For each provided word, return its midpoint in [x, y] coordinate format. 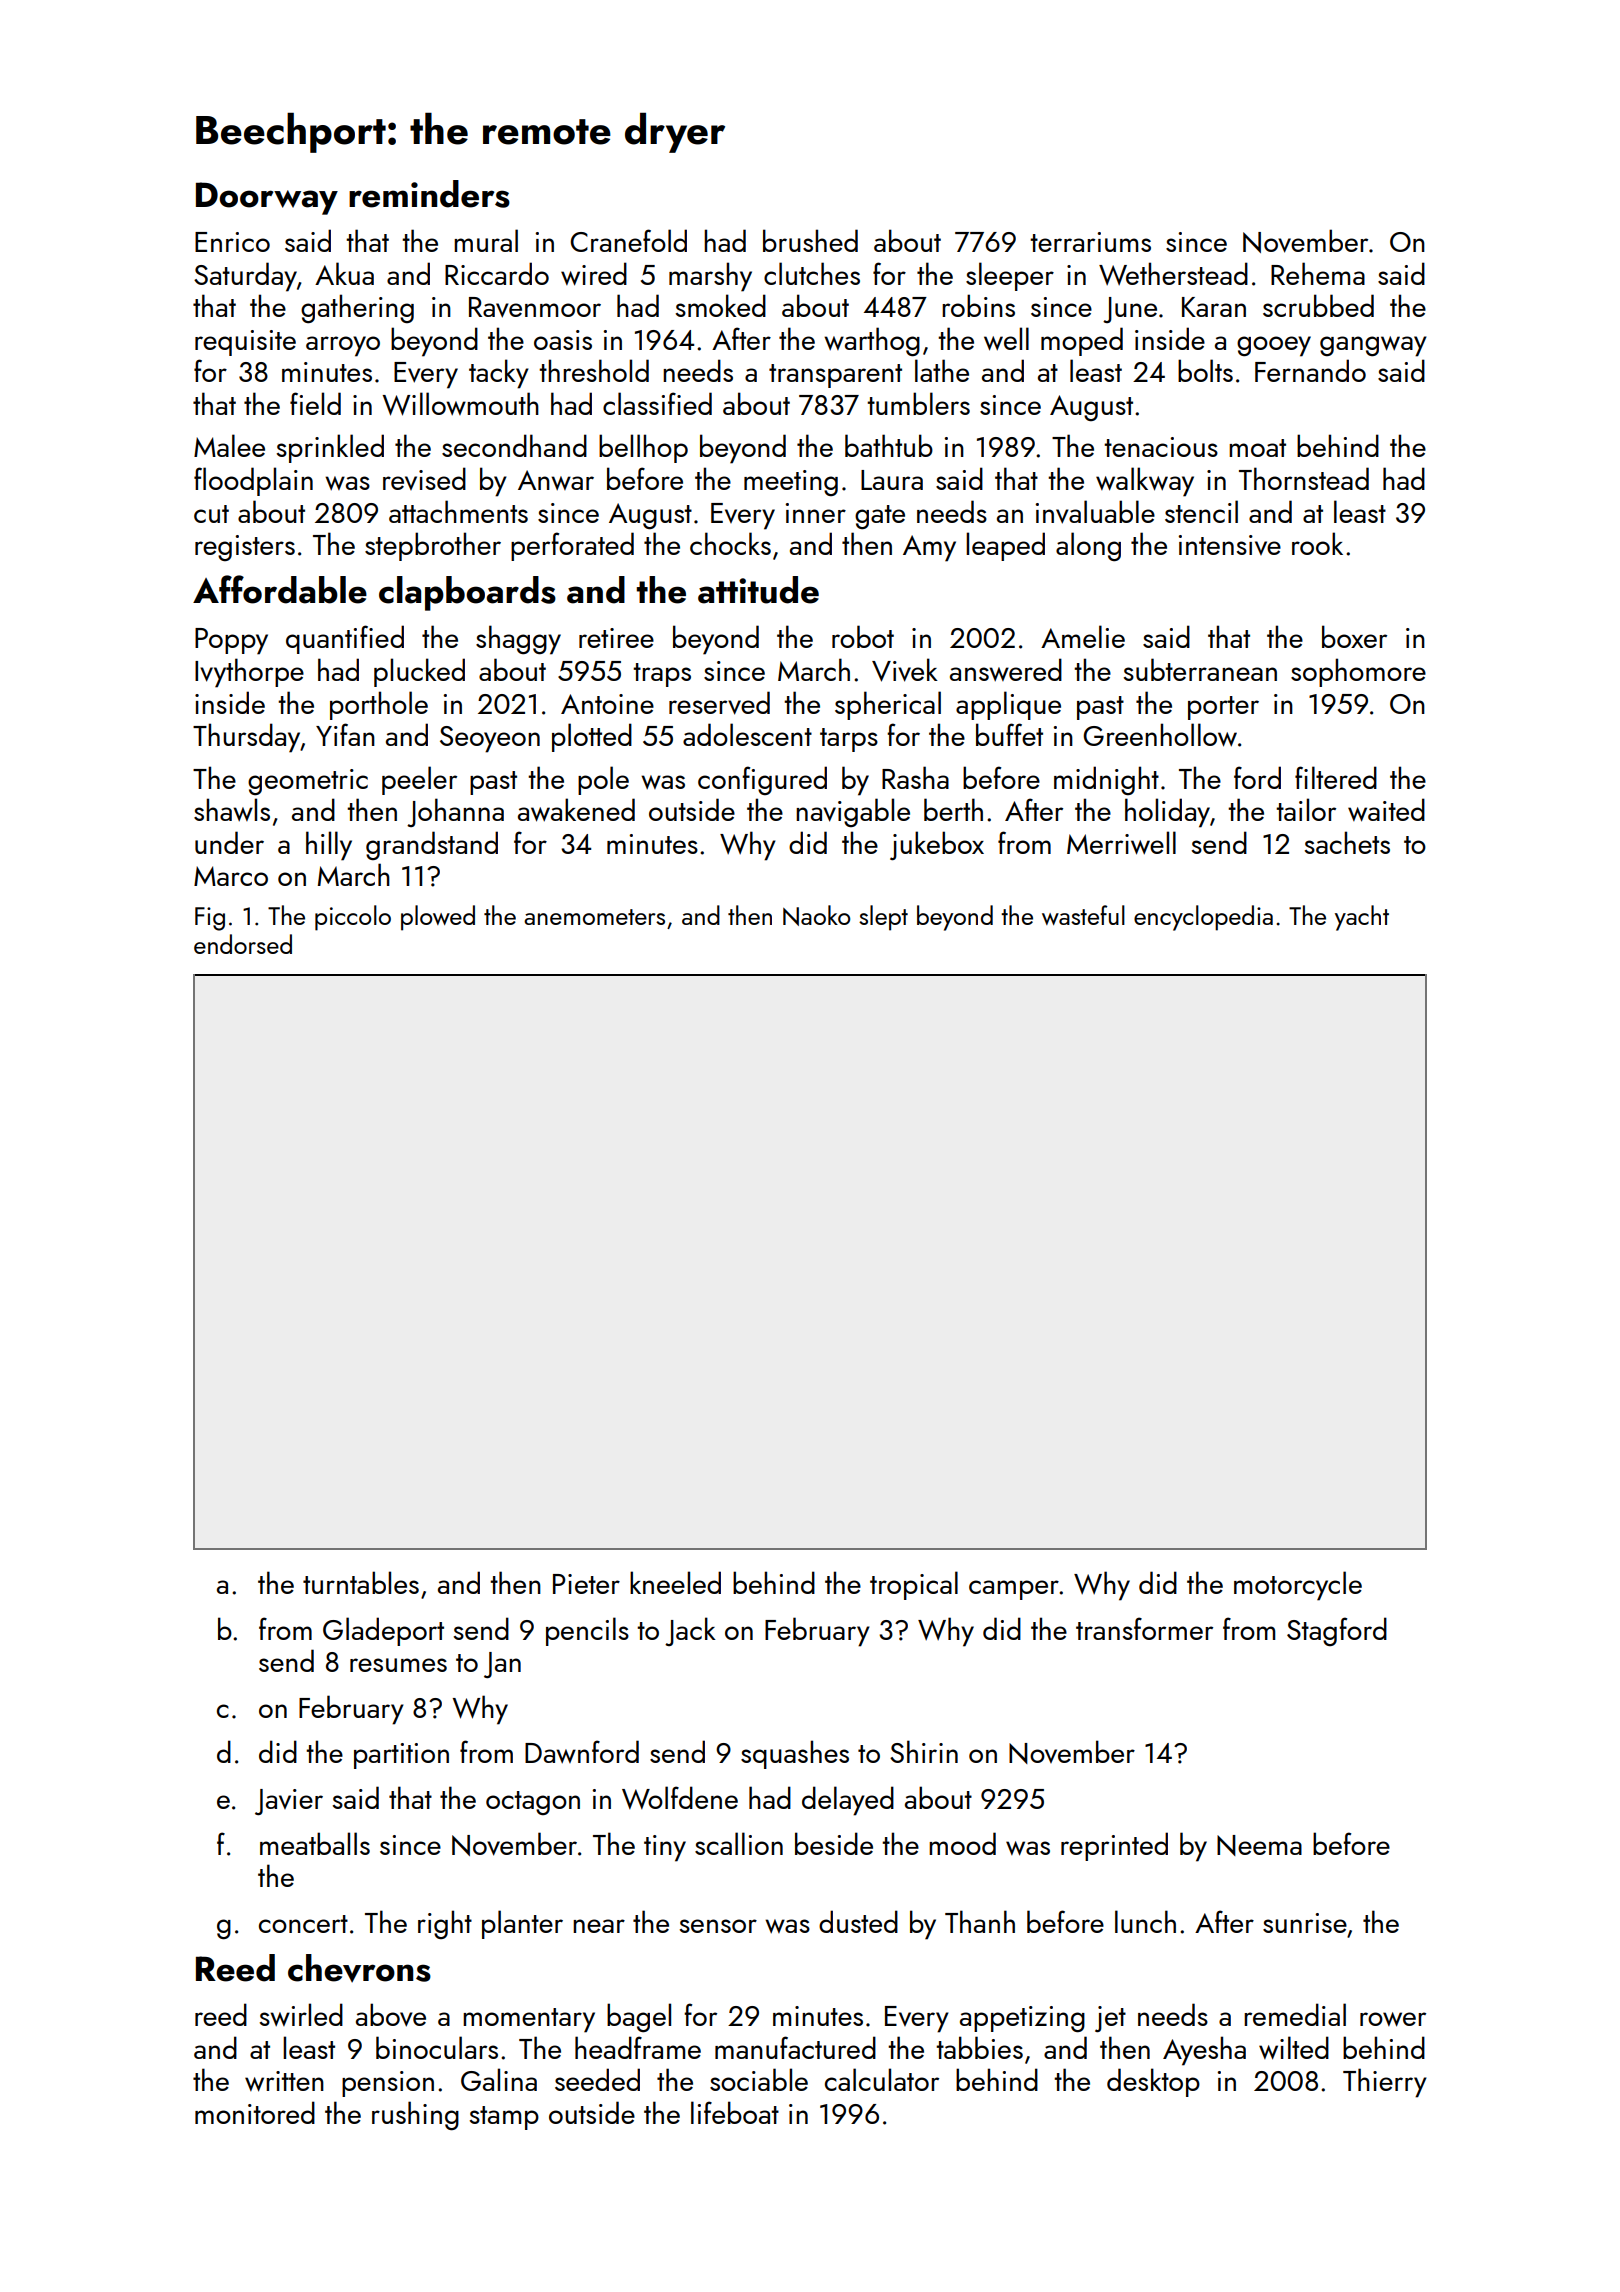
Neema [1259, 1845]
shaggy [518, 640]
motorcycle [1298, 1586]
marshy [710, 277]
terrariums [1090, 242]
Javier [289, 1802]
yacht [1362, 918]
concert [303, 1924]
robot [863, 636]
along [1088, 547]
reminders [429, 194]
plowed [438, 918]
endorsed [243, 944]
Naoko [816, 915]
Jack [690, 1631]
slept [883, 918]
